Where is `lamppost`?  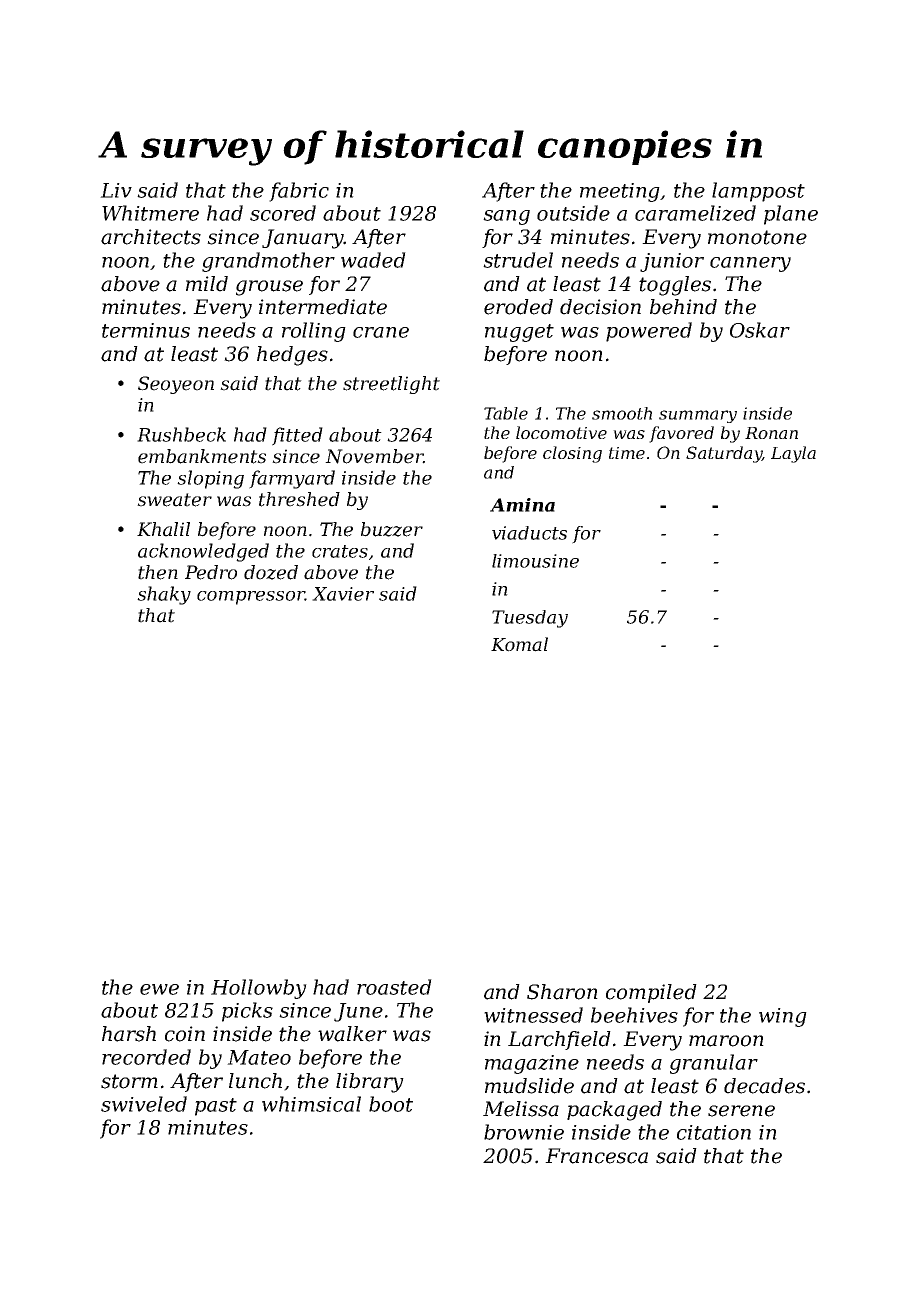
lamppost is located at coordinates (758, 192).
